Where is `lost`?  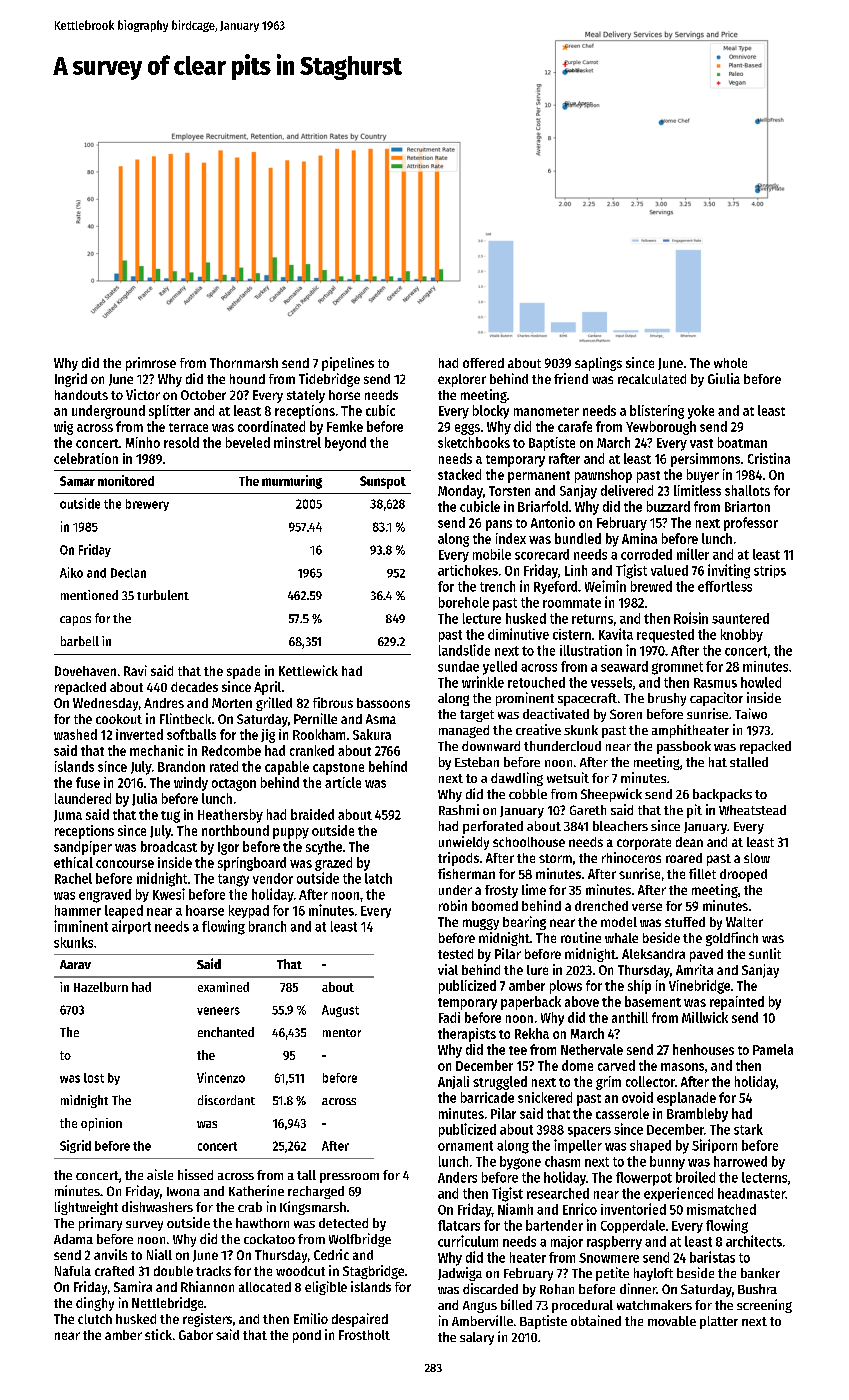 lost is located at coordinates (94, 1078).
